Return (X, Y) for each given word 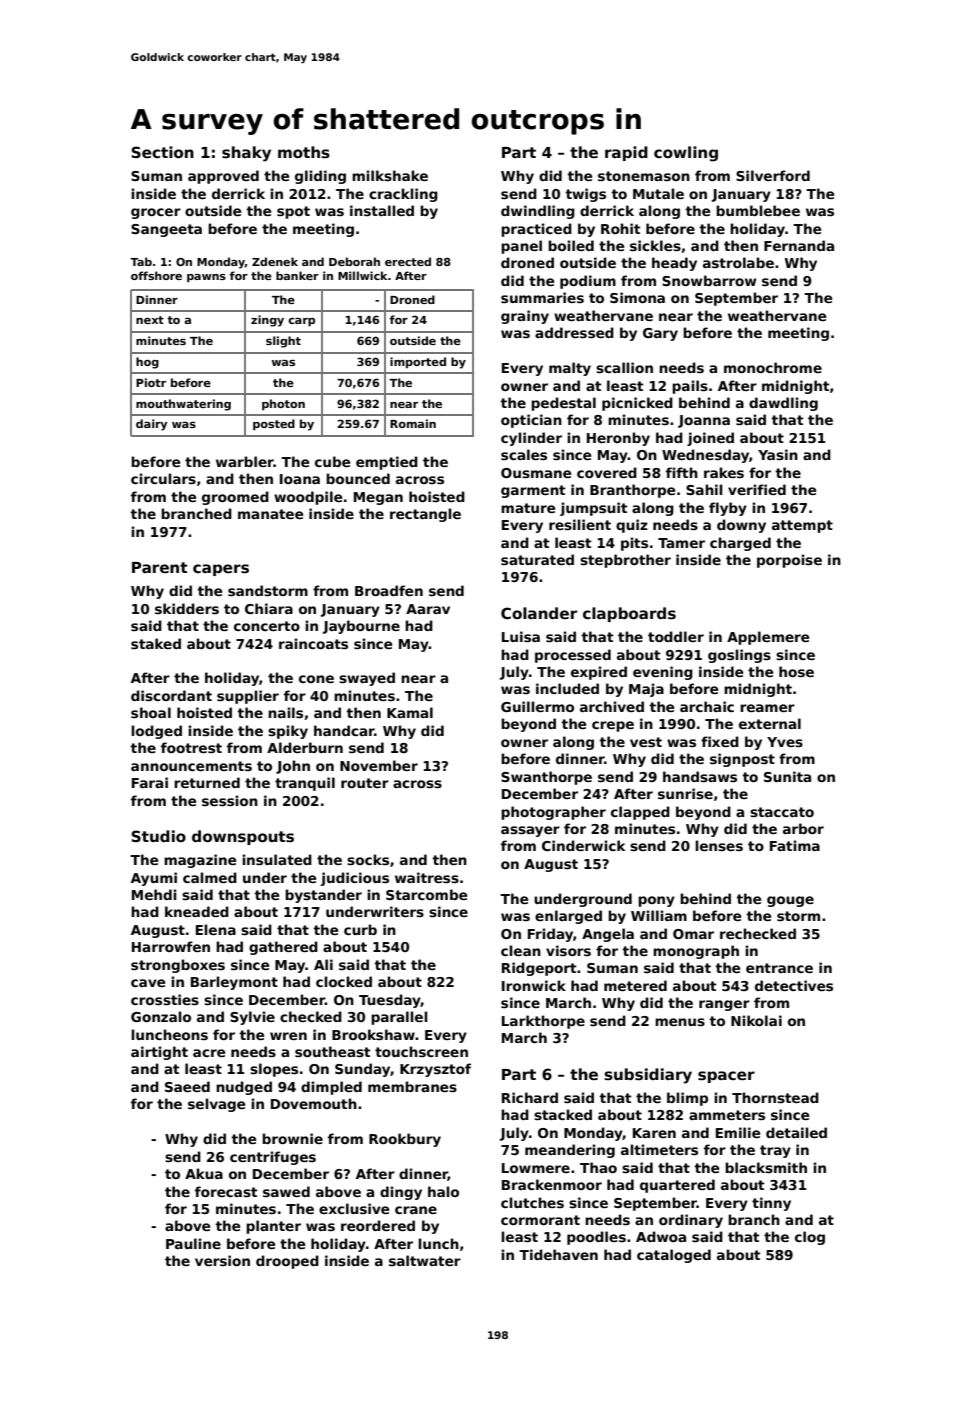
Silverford (773, 175)
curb (360, 929)
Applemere (768, 638)
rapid (626, 153)
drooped (287, 1262)
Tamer (681, 543)
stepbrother (625, 561)
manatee (270, 514)
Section (162, 152)
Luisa (521, 636)
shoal (151, 712)
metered (635, 985)
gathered (283, 948)
